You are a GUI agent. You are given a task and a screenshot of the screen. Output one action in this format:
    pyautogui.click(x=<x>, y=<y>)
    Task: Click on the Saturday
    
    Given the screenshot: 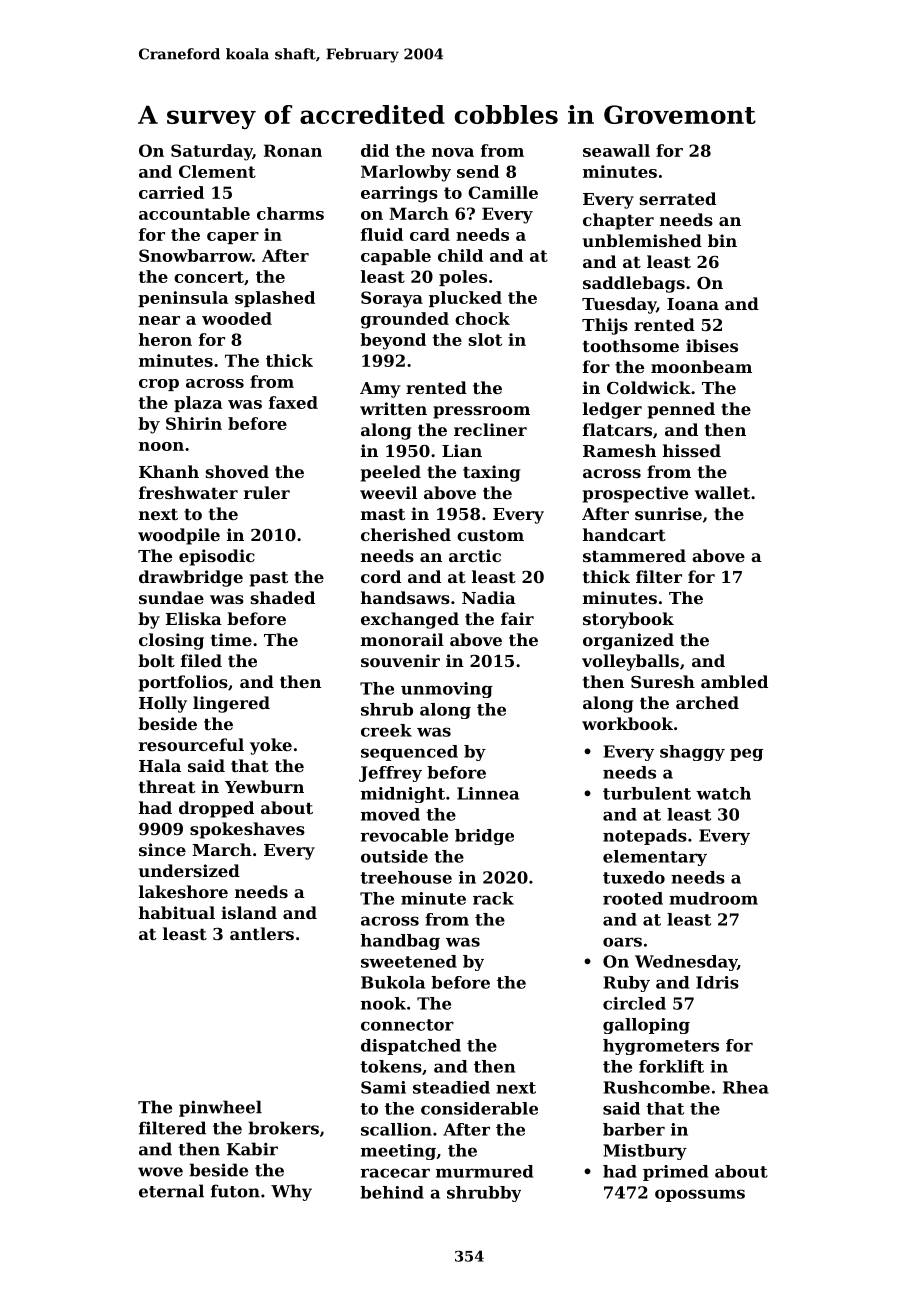 What is the action you would take?
    pyautogui.click(x=212, y=152)
